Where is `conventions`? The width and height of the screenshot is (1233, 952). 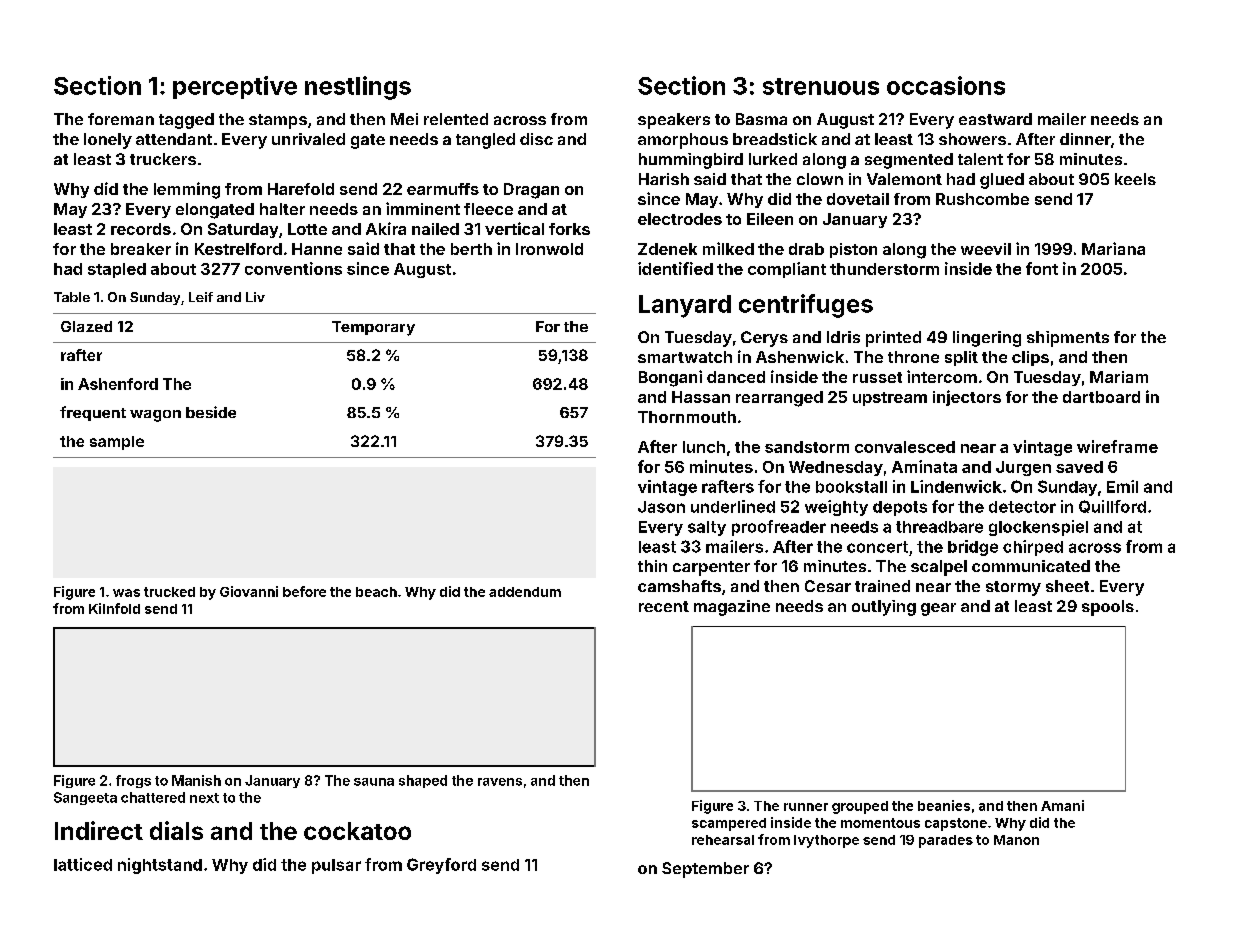
conventions is located at coordinates (293, 268).
